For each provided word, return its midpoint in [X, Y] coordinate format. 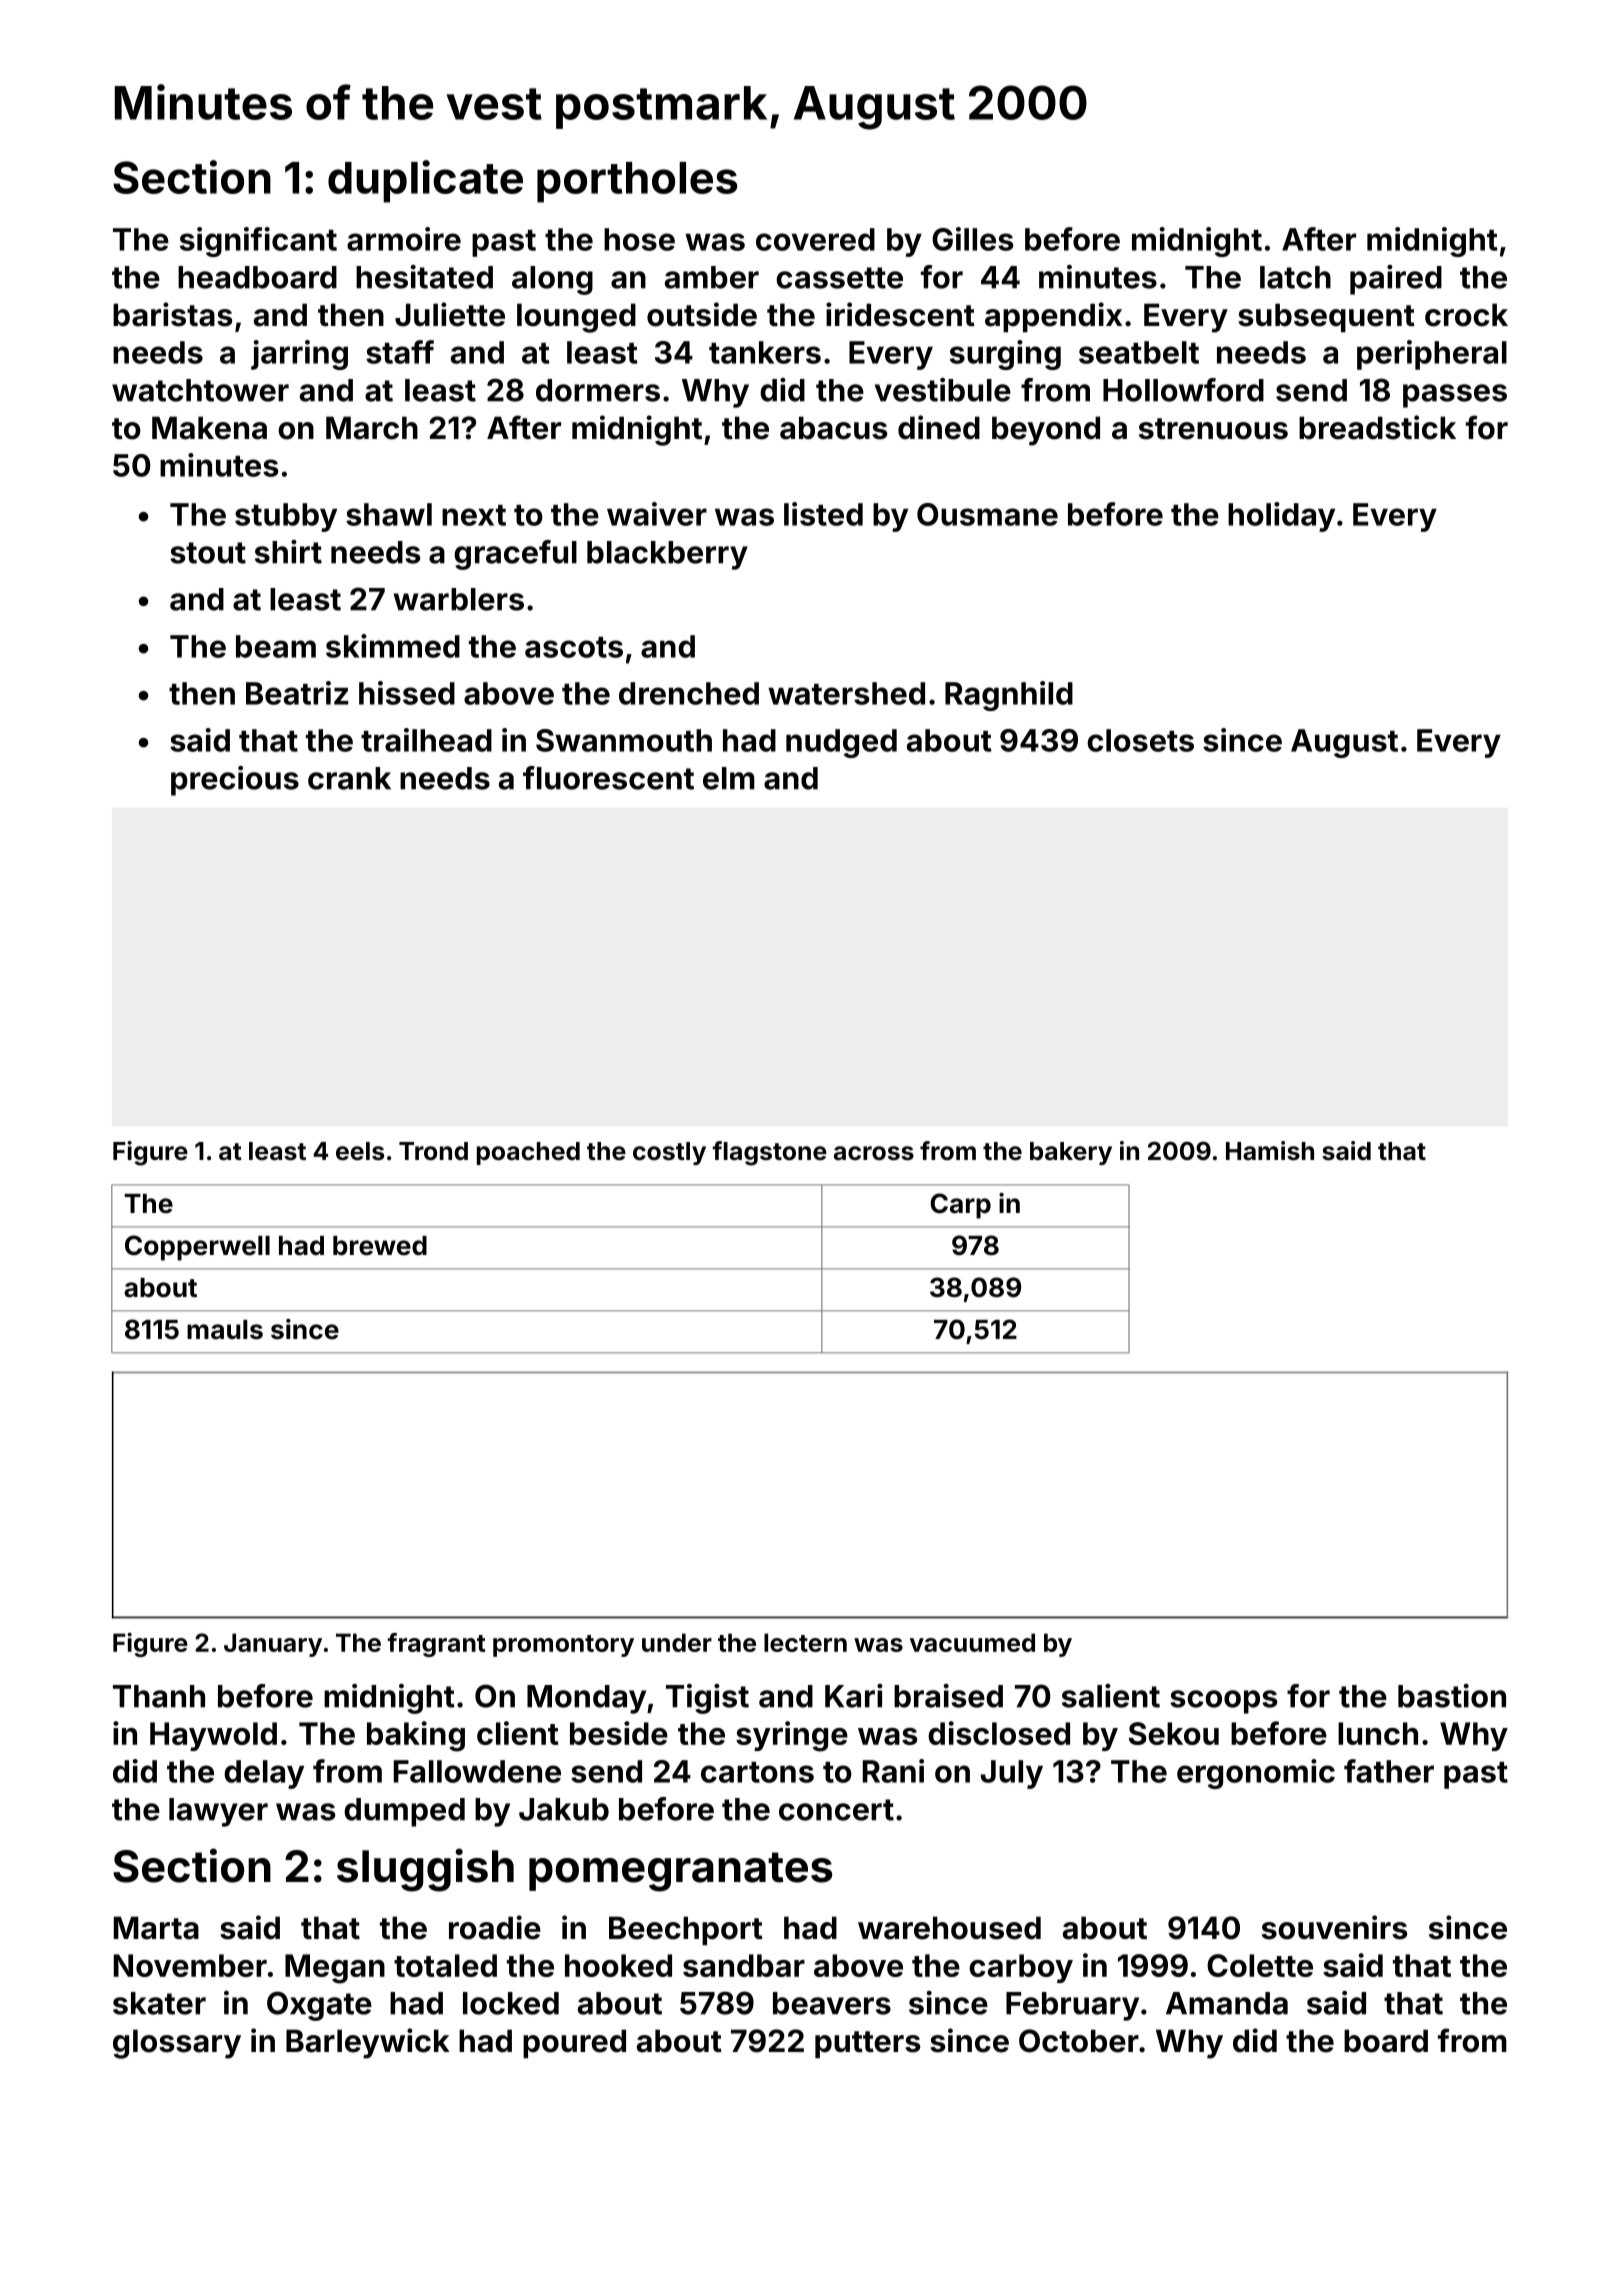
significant [258, 242]
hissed [407, 693]
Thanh [159, 1696]
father [1389, 1771]
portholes [637, 182]
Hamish [1270, 1151]
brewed [380, 1246]
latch [1295, 277]
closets [1140, 740]
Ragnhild [1009, 696]
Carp [960, 1206]
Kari [854, 1696]
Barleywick [368, 2043]
